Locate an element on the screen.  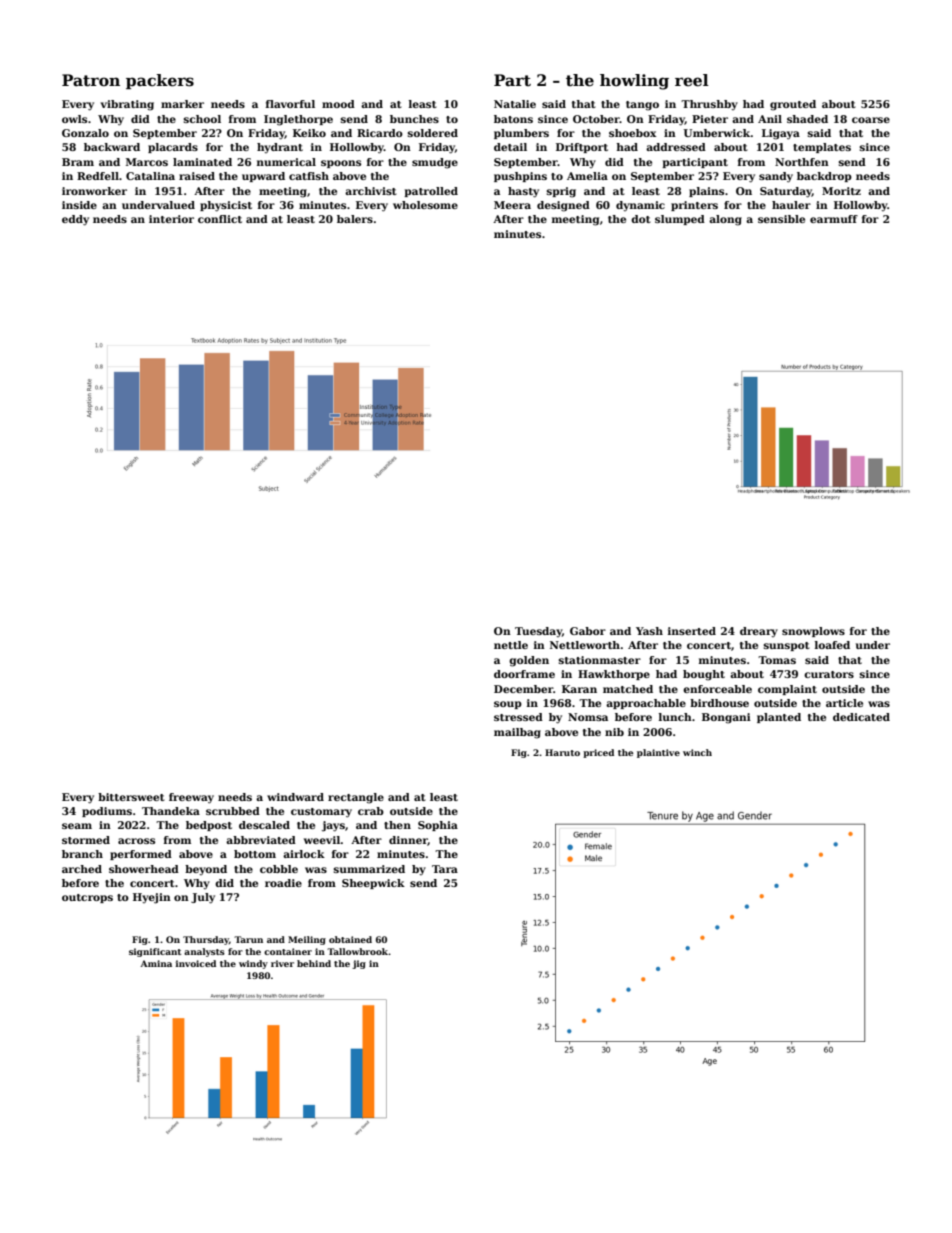
Patron is located at coordinates (91, 80).
